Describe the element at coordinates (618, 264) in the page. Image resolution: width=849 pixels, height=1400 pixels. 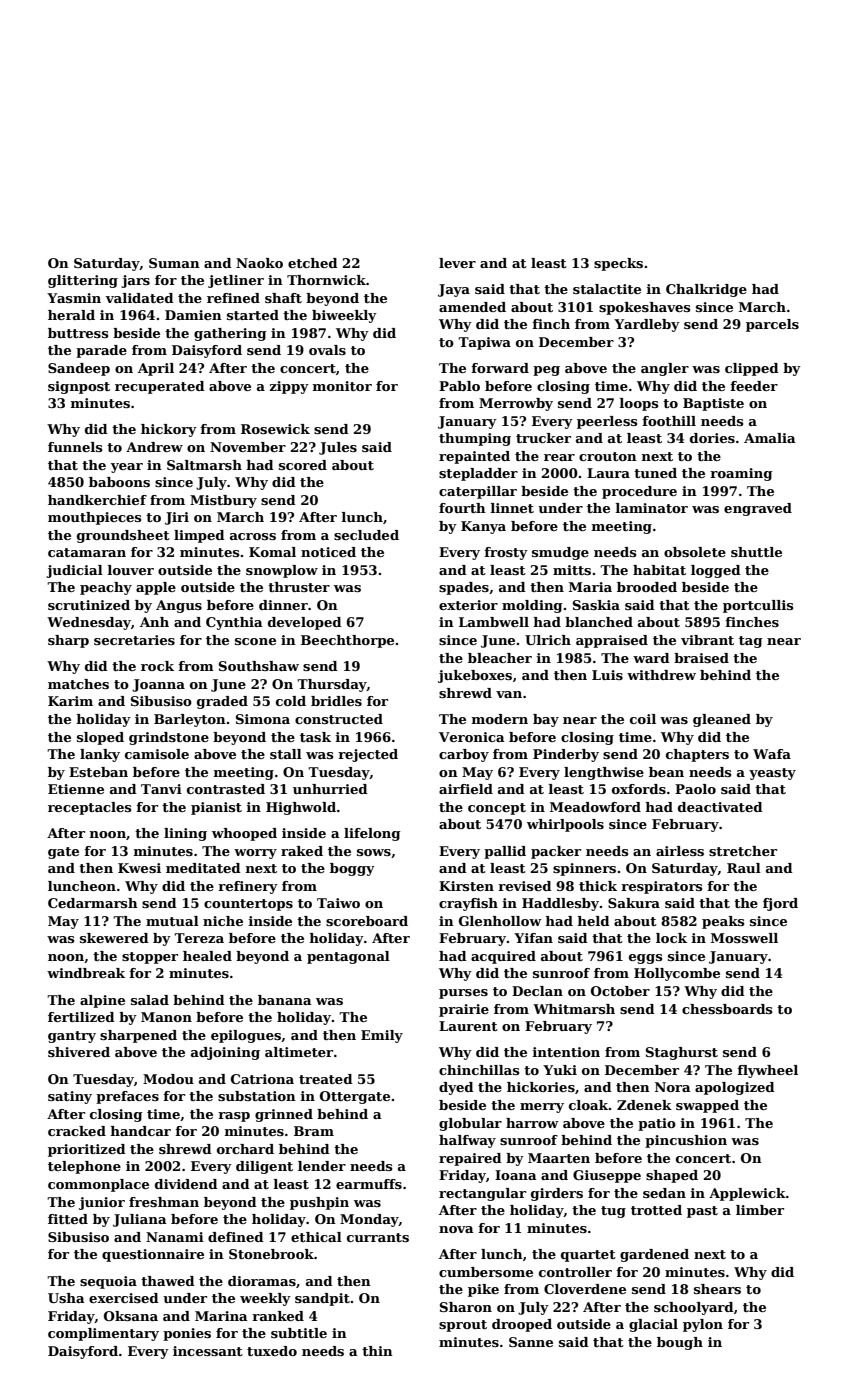
I see `specks` at that location.
